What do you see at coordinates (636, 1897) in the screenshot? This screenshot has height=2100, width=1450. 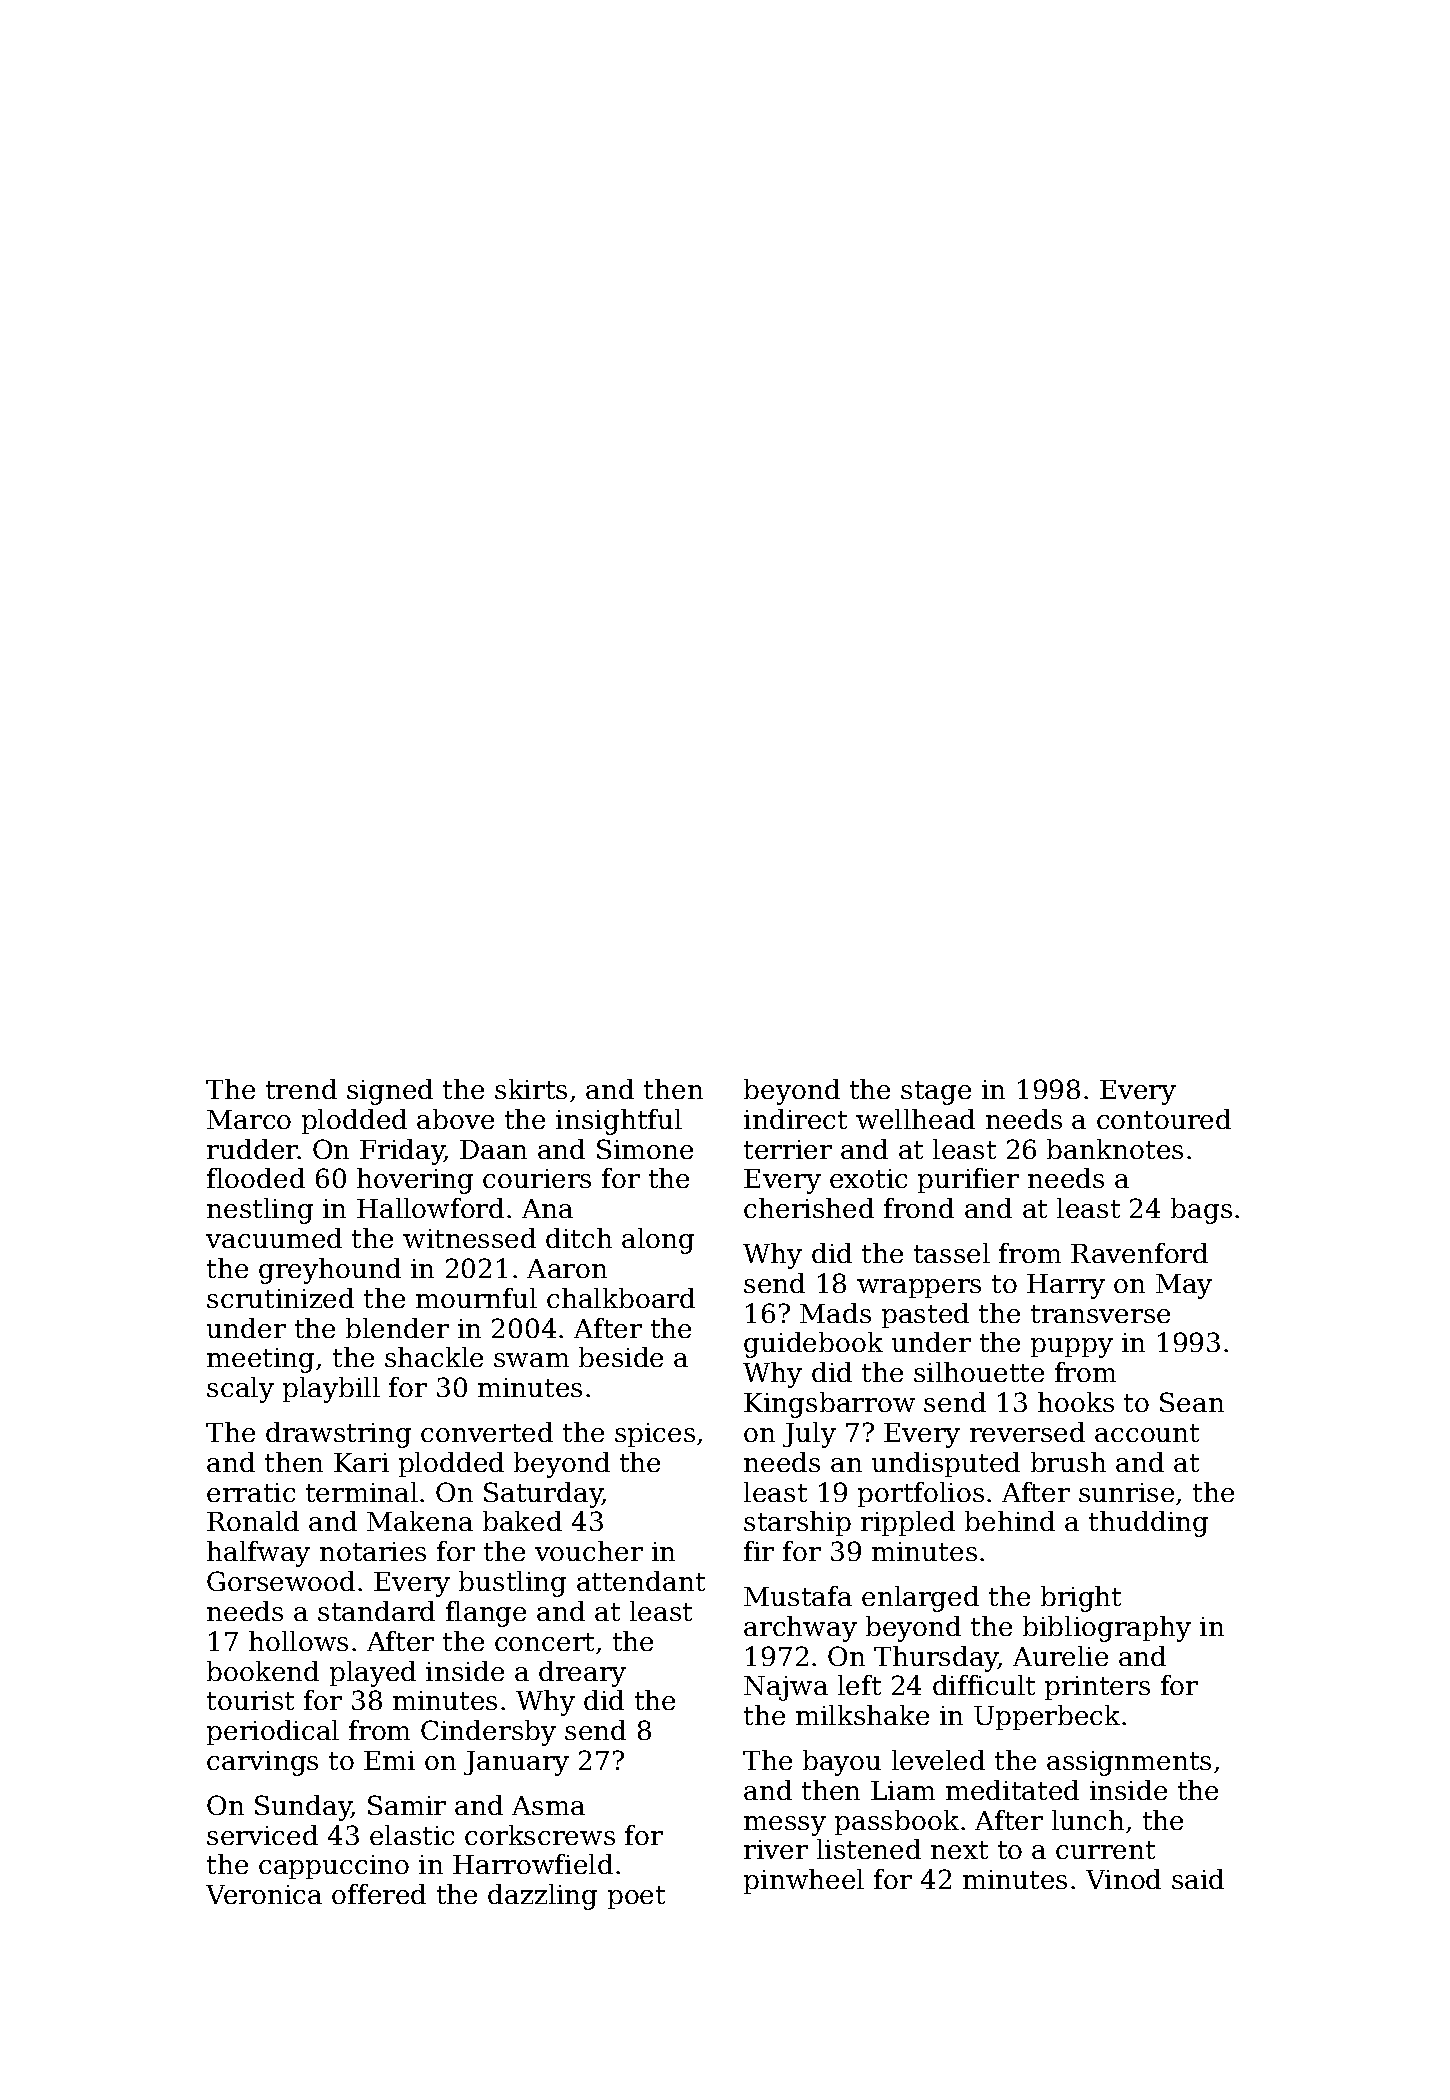 I see `poet` at bounding box center [636, 1897].
